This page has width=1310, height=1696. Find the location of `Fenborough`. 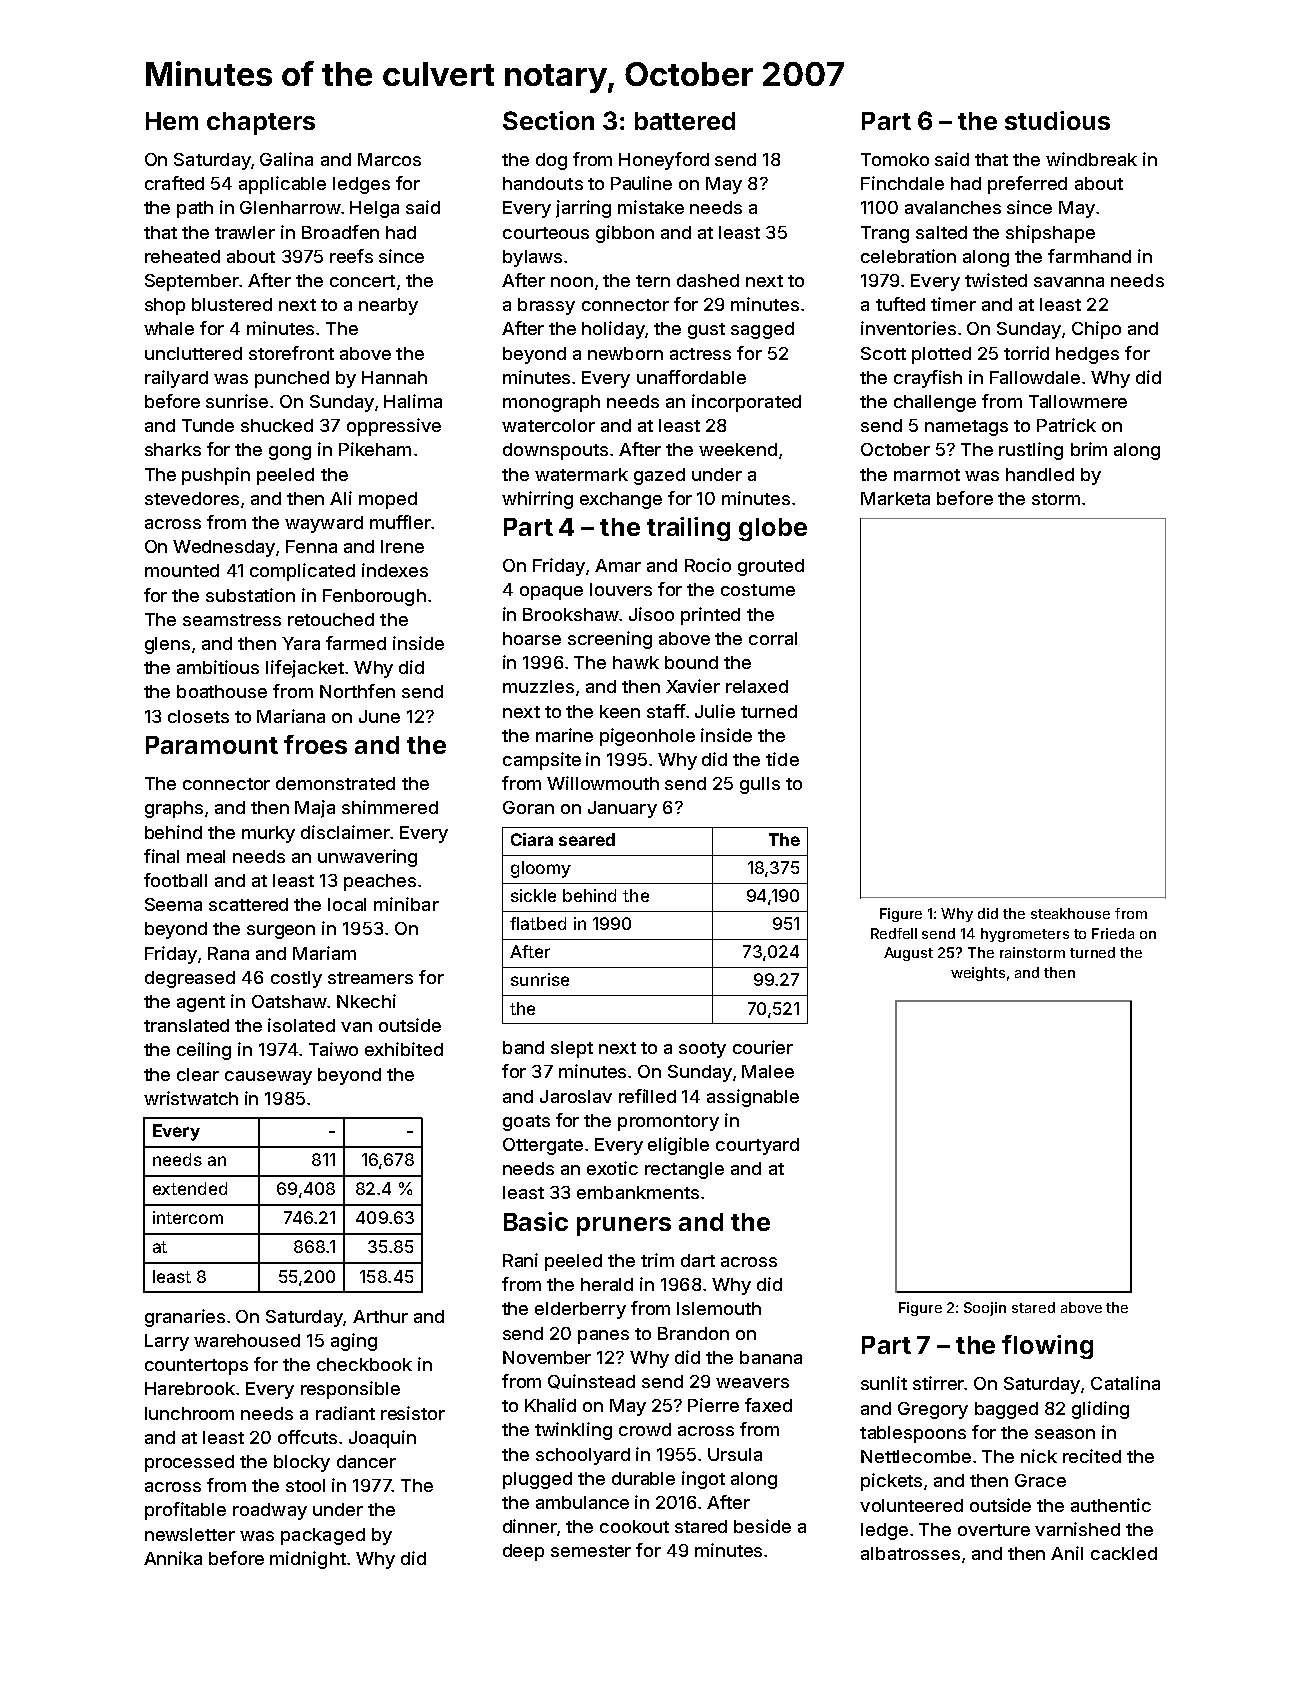

Fenborough is located at coordinates (374, 597).
